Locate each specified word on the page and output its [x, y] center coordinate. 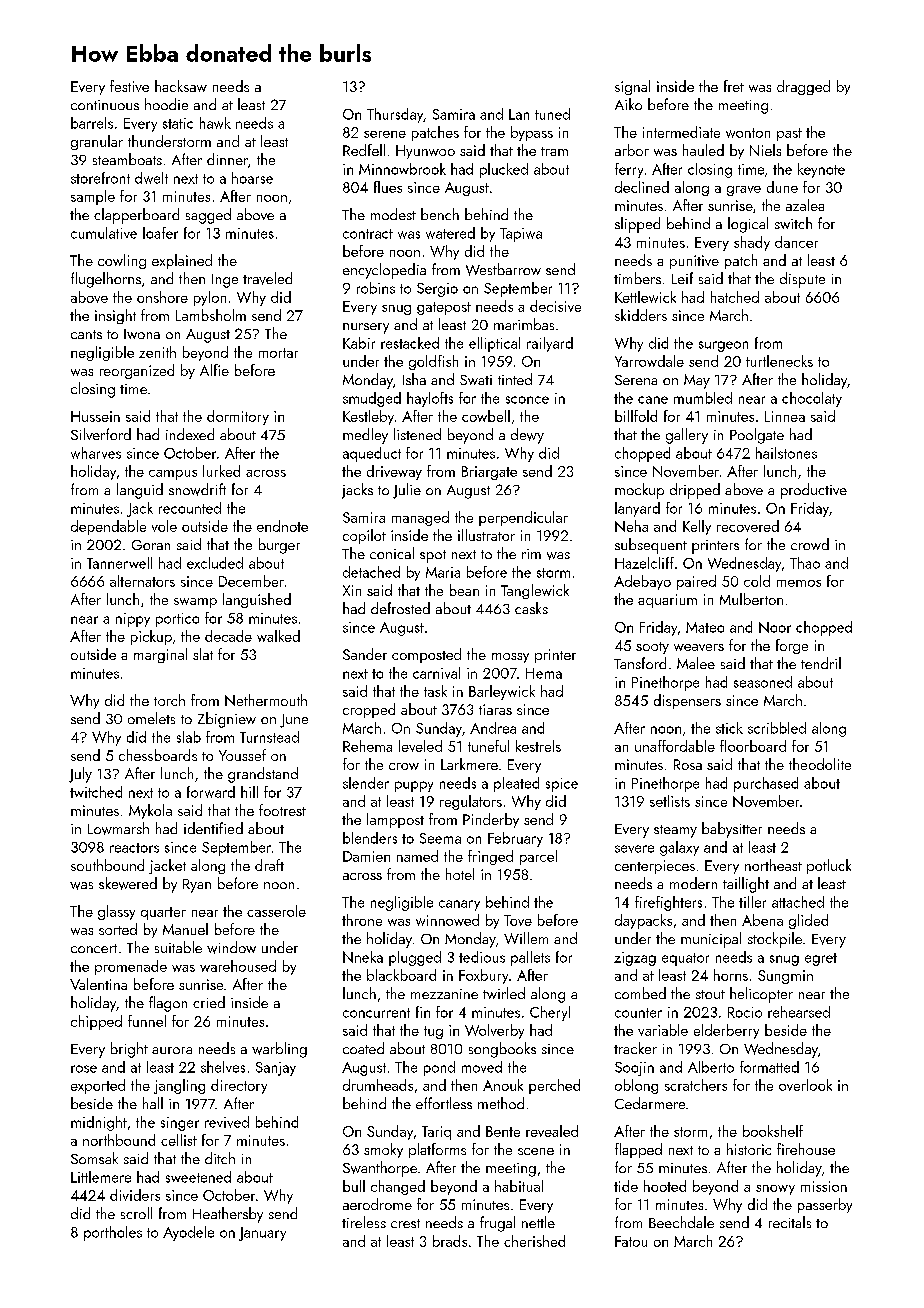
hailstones [786, 453]
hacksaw [181, 86]
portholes [113, 1233]
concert [94, 948]
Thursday [395, 115]
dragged [803, 87]
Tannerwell [119, 563]
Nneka [363, 957]
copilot [364, 536]
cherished [534, 1241]
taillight [746, 885]
